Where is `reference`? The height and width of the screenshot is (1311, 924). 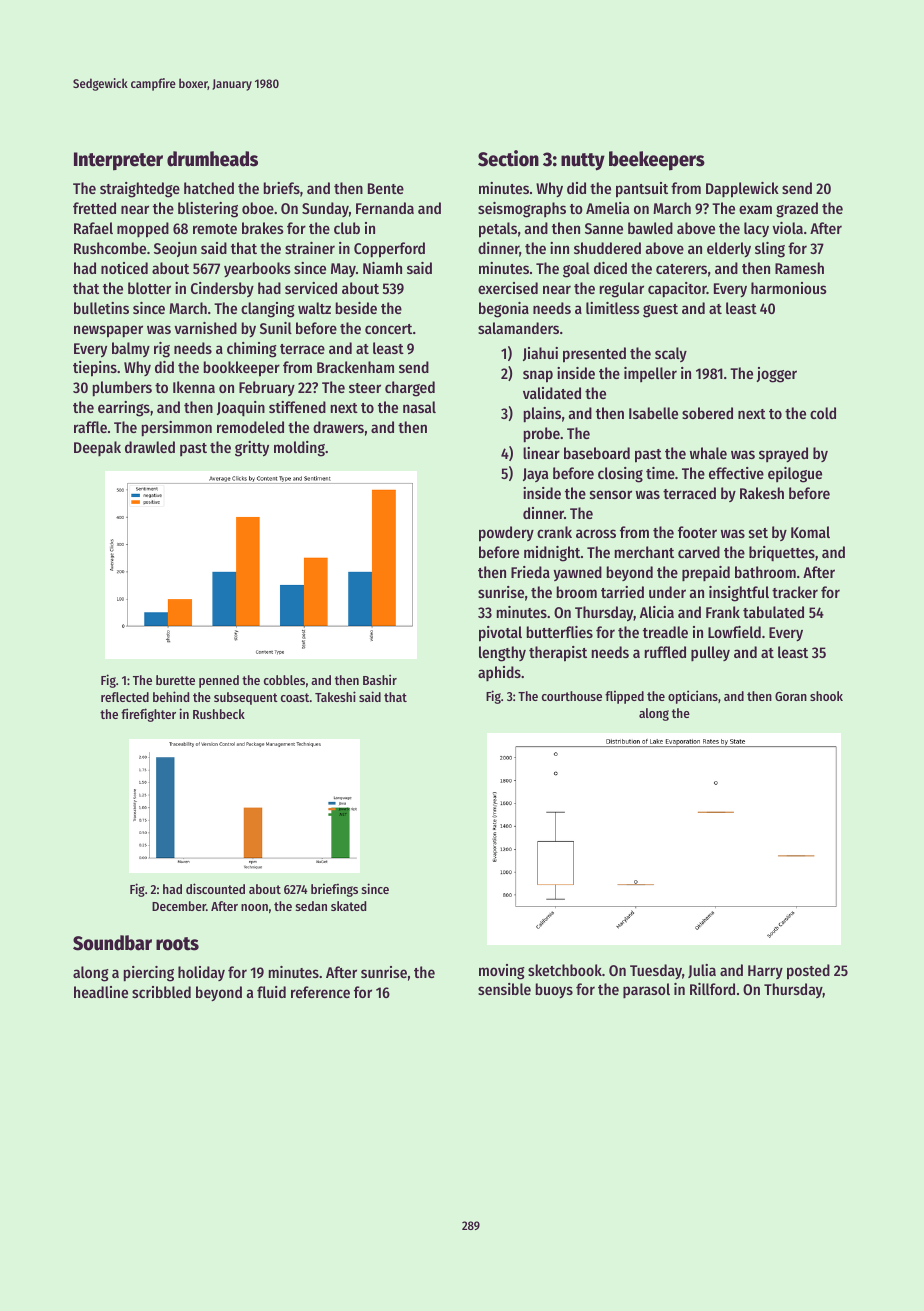
reference is located at coordinates (320, 992).
